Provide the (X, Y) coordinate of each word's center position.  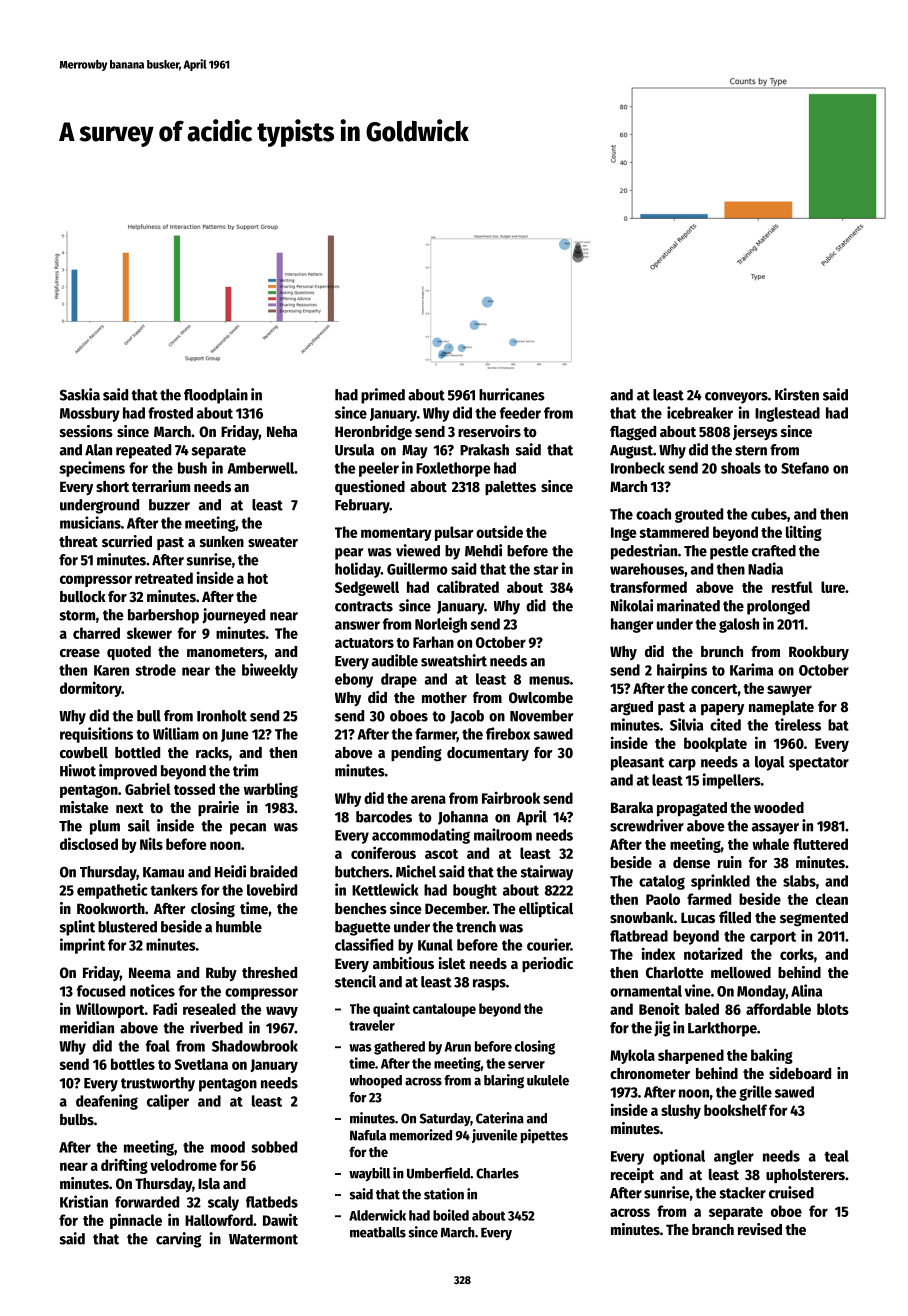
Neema (150, 972)
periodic (547, 964)
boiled (451, 1215)
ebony (354, 680)
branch (713, 1229)
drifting (124, 1166)
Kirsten (797, 394)
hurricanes (512, 394)
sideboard (800, 1073)
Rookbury (819, 653)
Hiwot (78, 770)
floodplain (216, 396)
